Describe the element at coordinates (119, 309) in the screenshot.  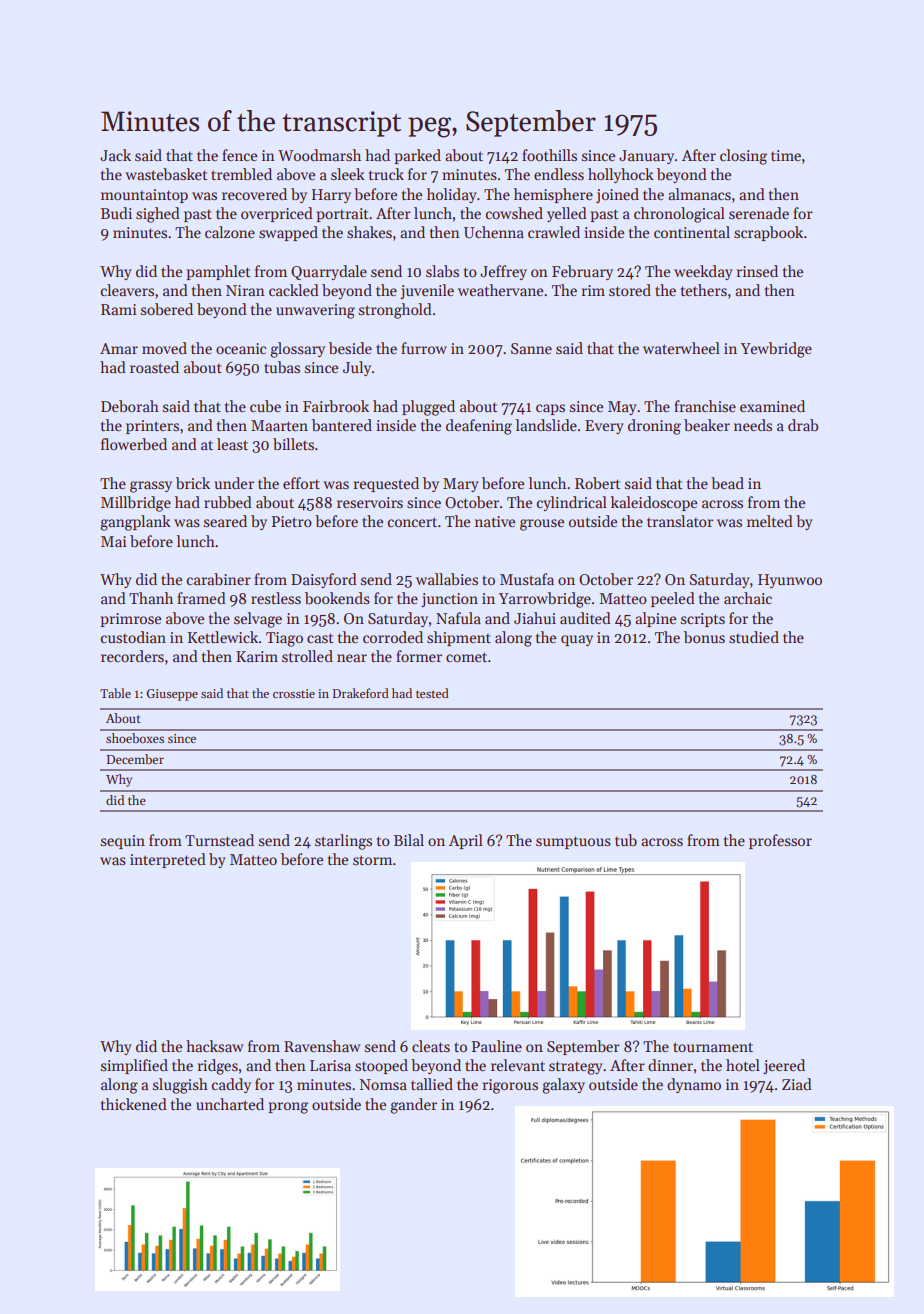
I see `Rami` at that location.
